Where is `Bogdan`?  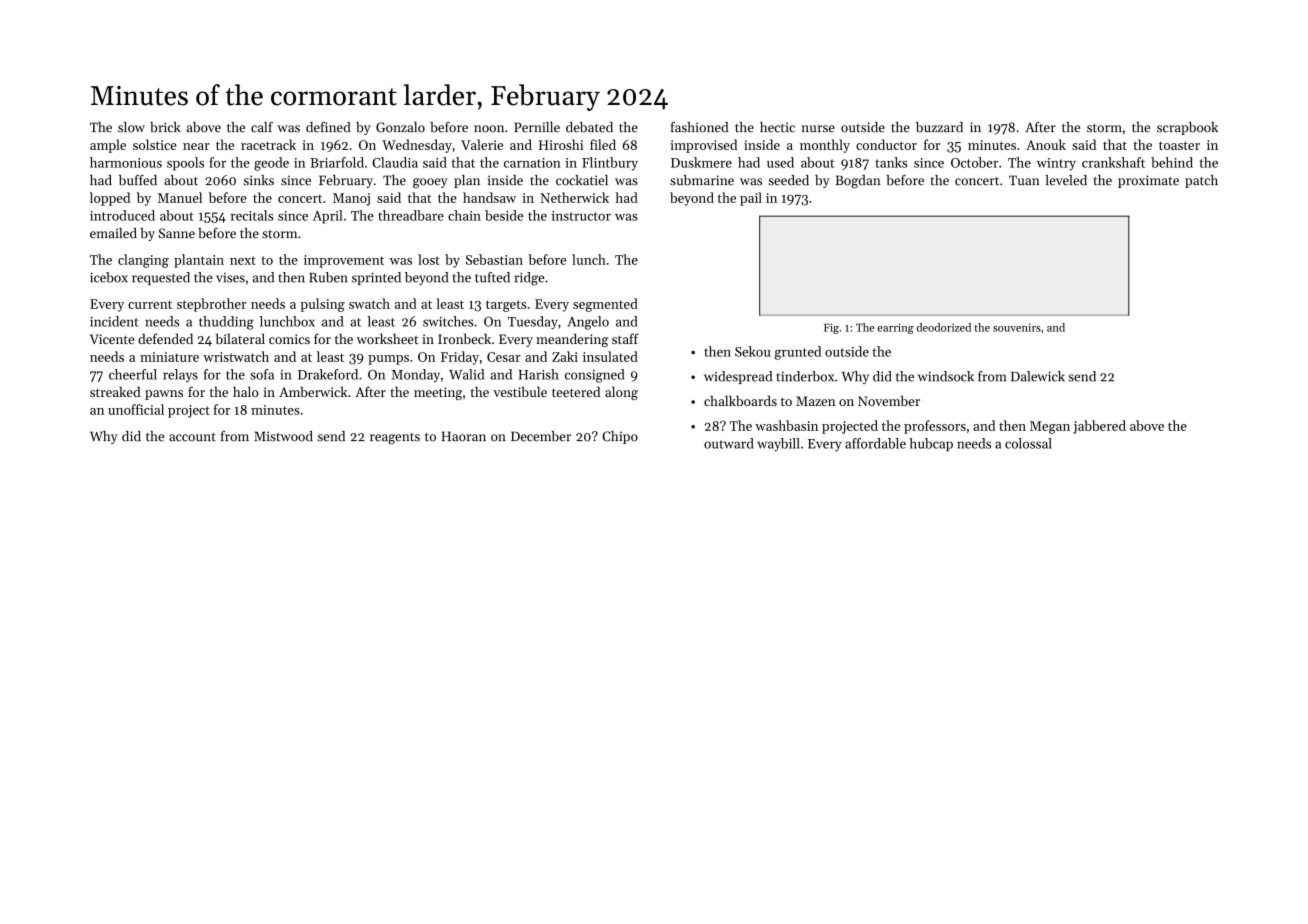
Bogdan is located at coordinates (858, 182).
